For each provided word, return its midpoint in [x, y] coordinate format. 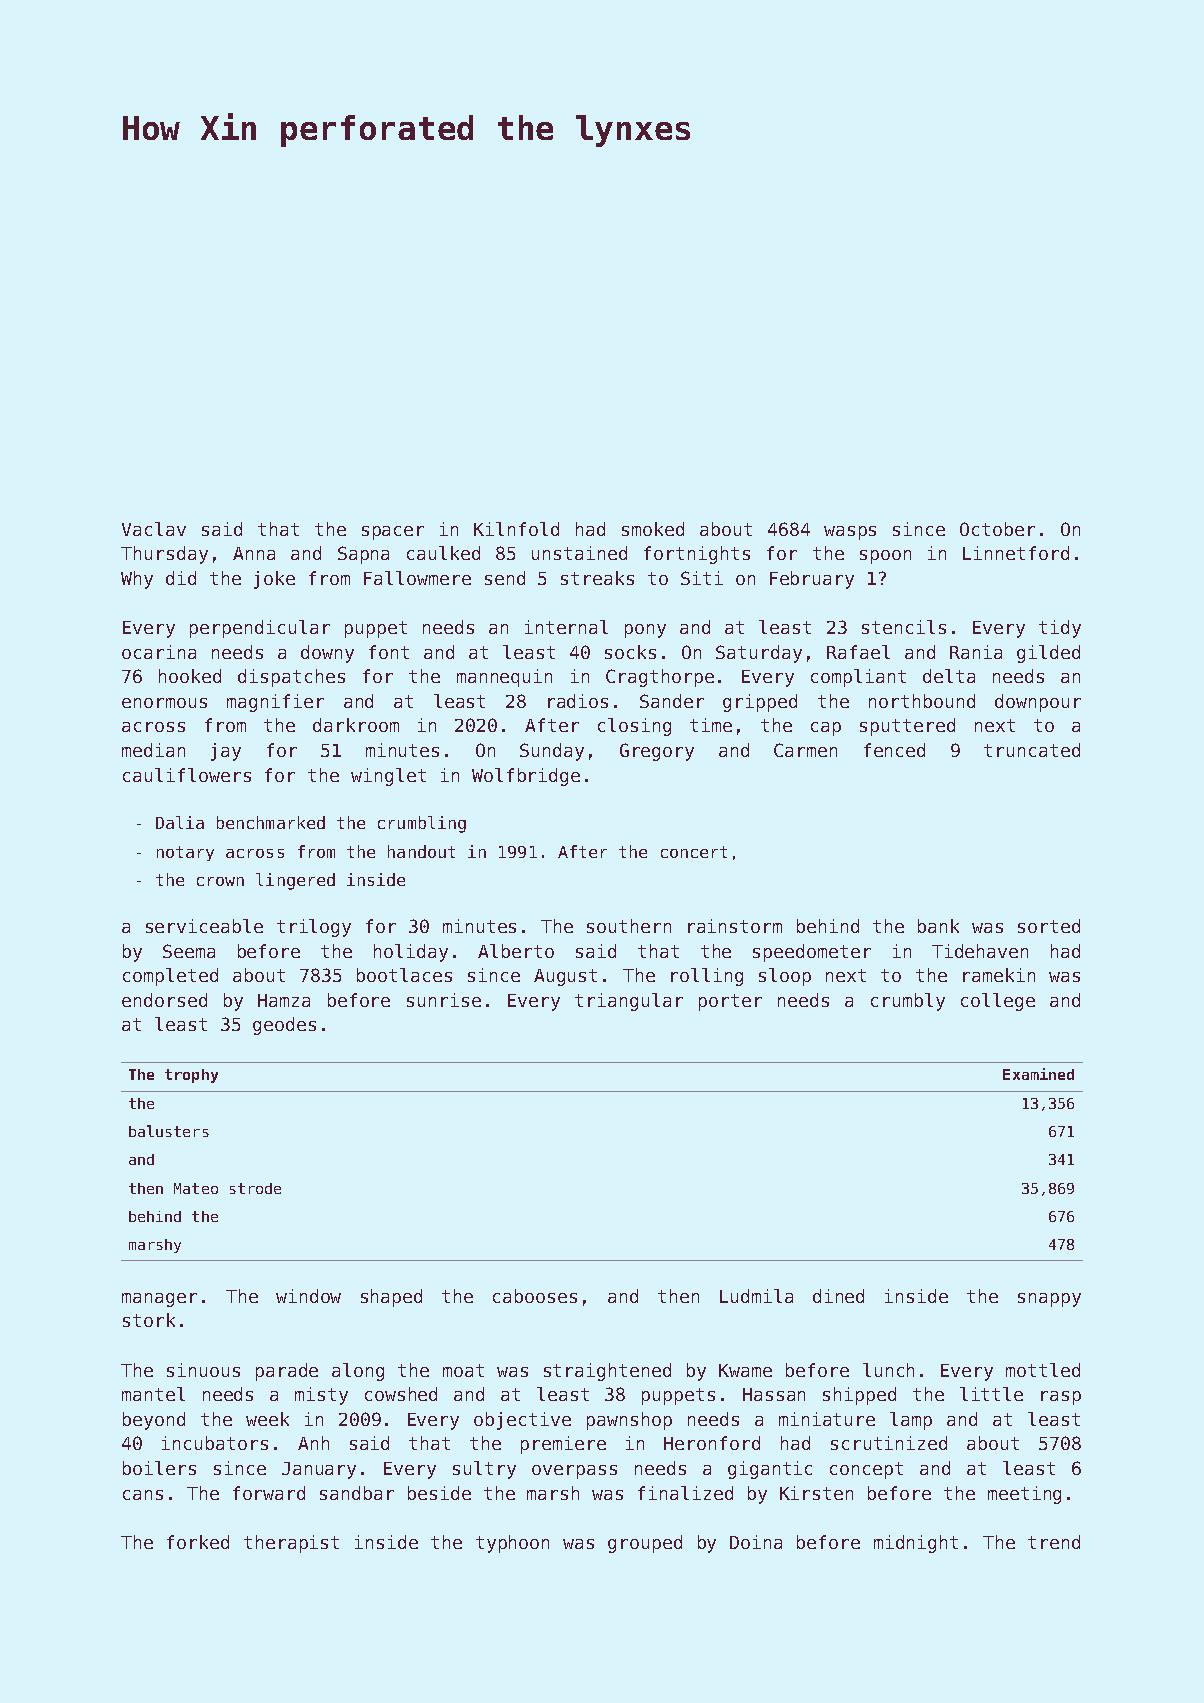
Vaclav [154, 529]
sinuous [203, 1370]
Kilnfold [516, 529]
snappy [1049, 1300]
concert [694, 852]
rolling [707, 977]
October [997, 529]
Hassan [774, 1394]
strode [255, 1188]
